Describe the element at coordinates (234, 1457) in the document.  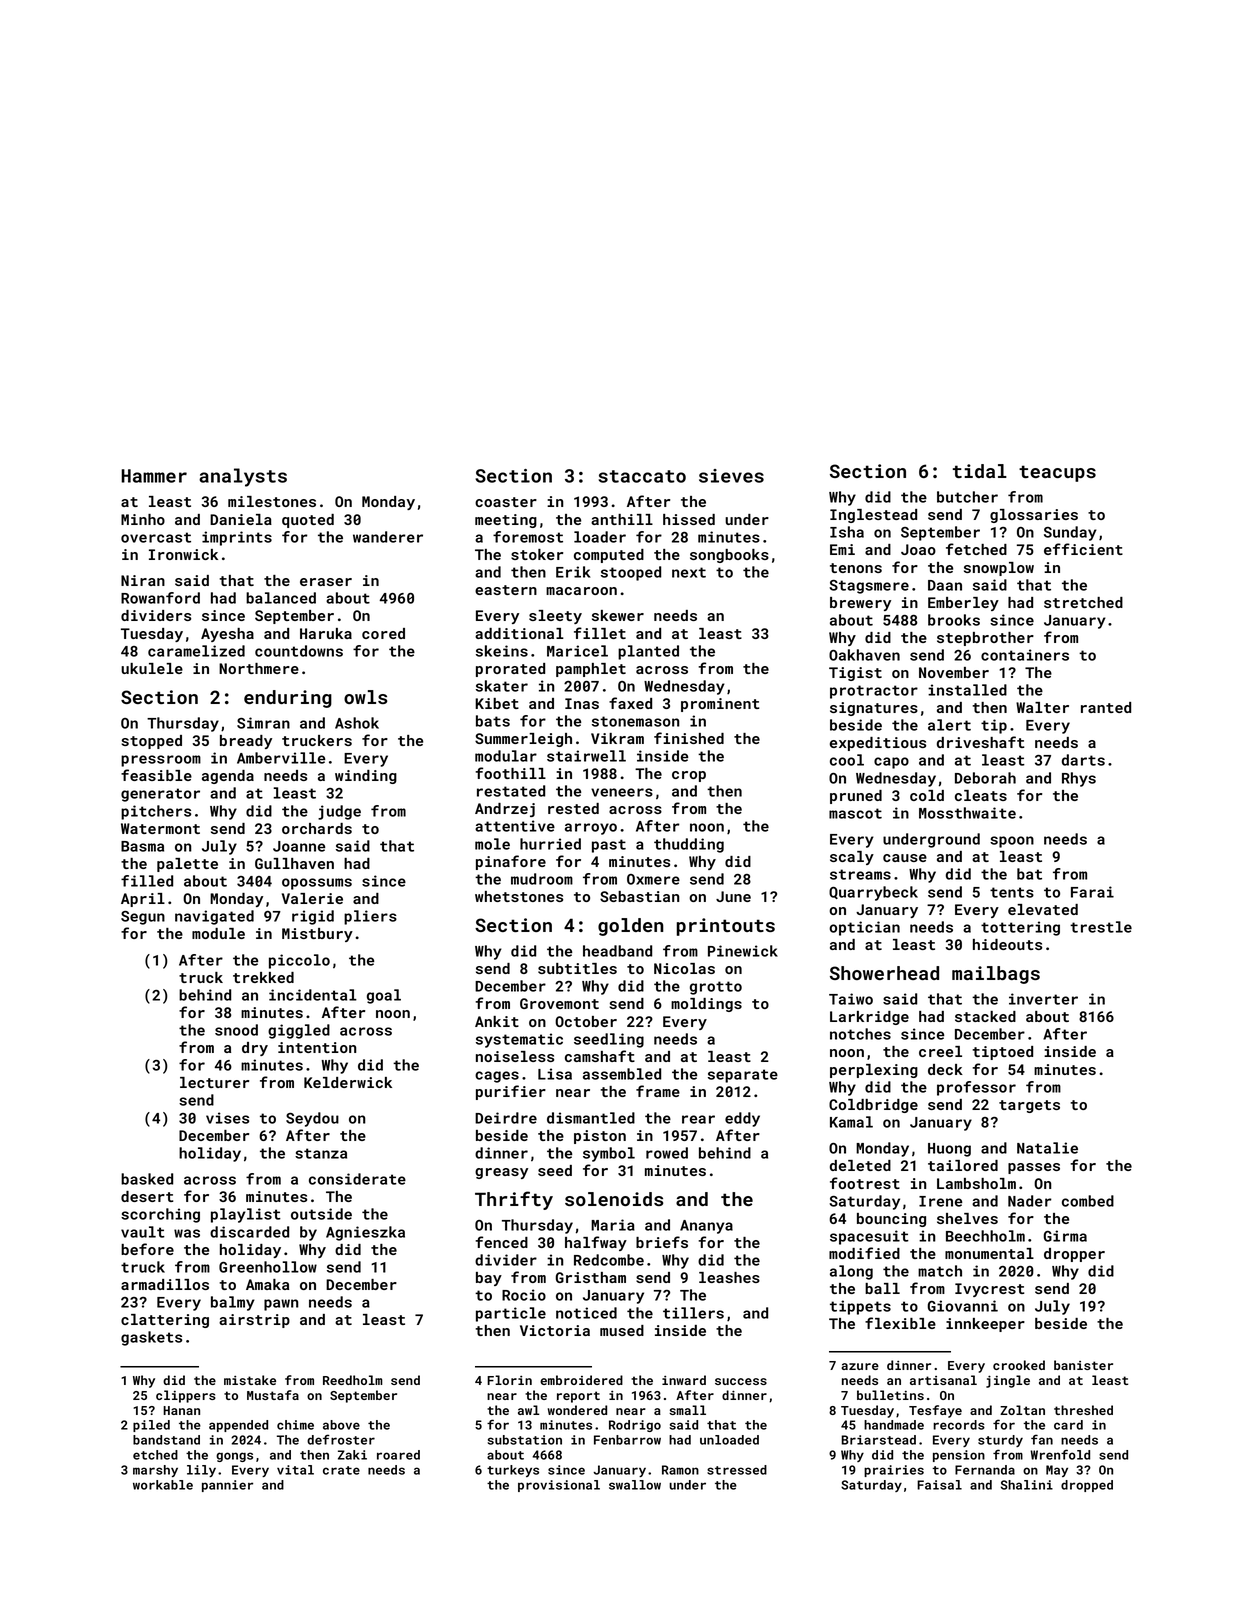
I see `gongs` at that location.
